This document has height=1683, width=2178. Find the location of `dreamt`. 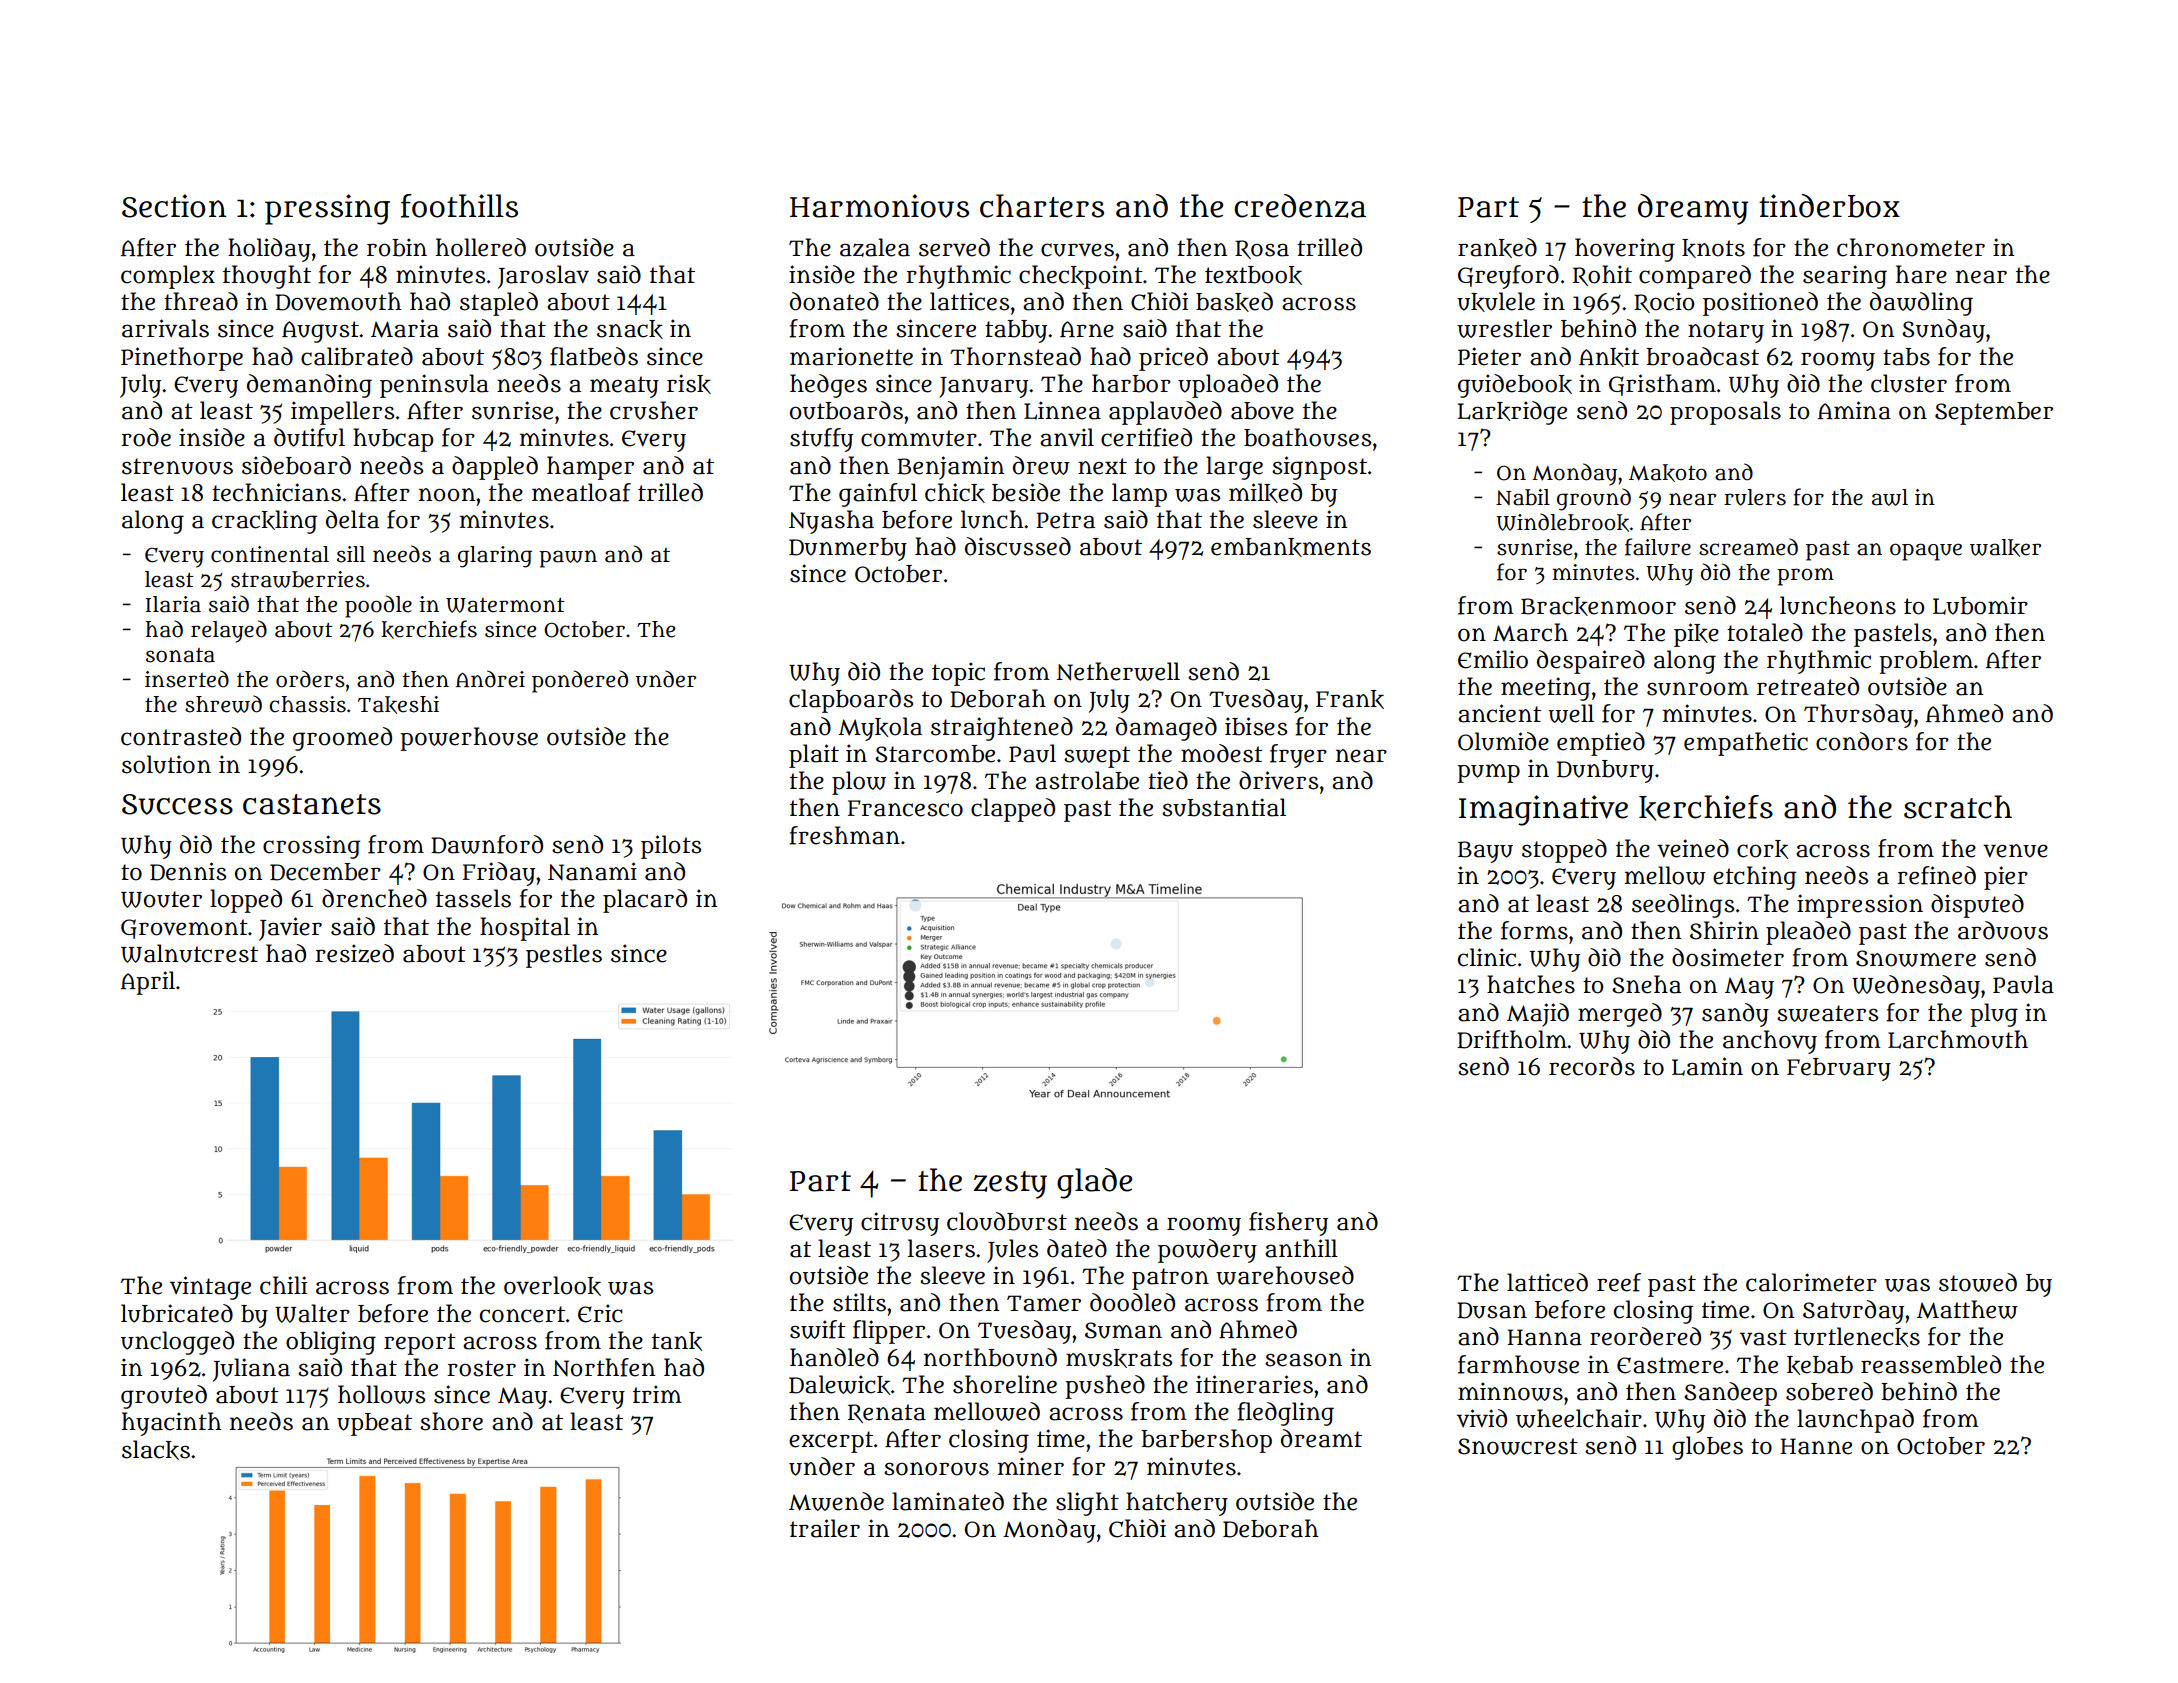

dreamt is located at coordinates (1321, 1438).
